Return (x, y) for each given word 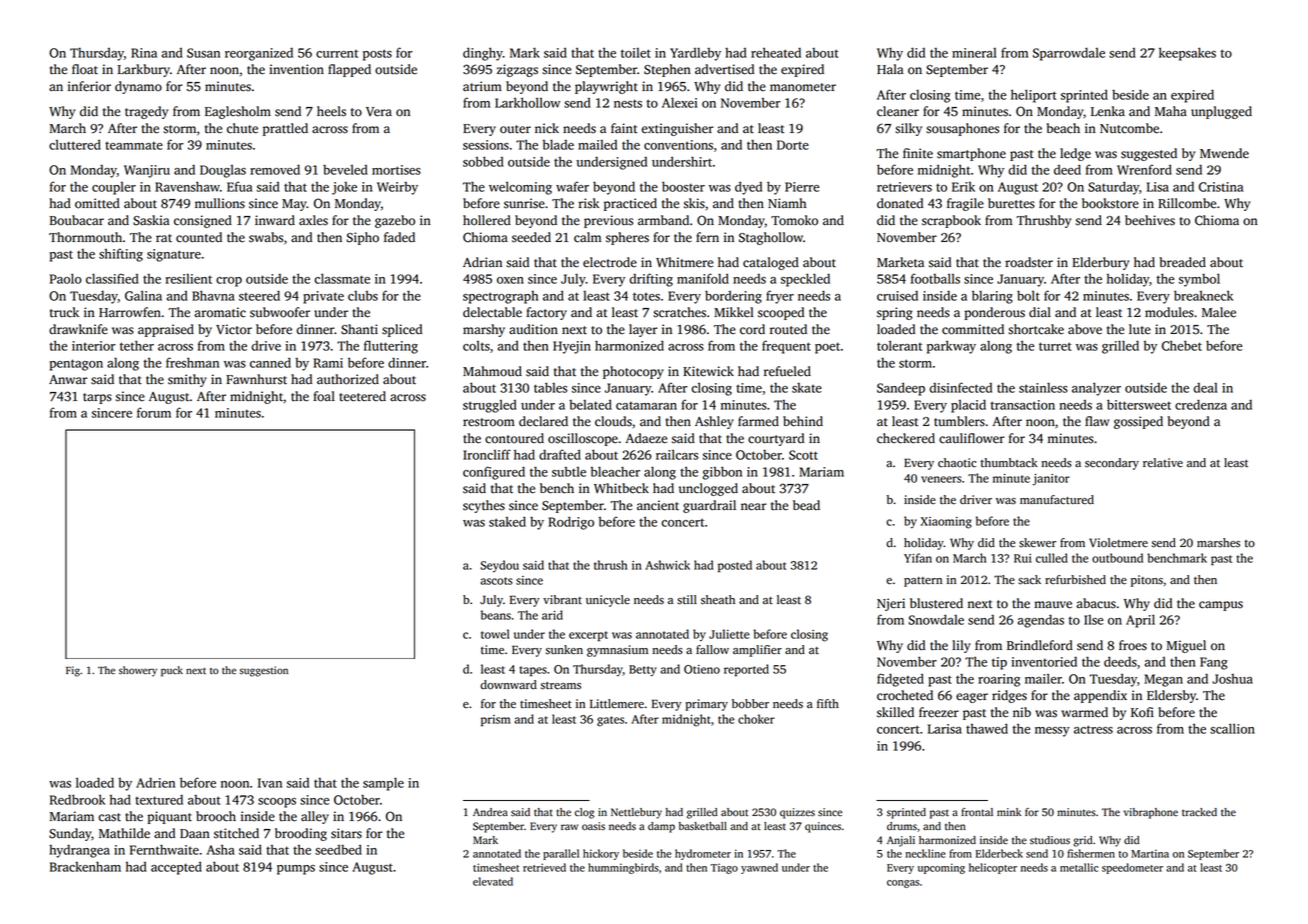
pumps (296, 870)
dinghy (483, 54)
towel (495, 634)
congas (903, 884)
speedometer (1132, 868)
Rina (144, 53)
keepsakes (1187, 54)
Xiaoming (946, 523)
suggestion (264, 671)
